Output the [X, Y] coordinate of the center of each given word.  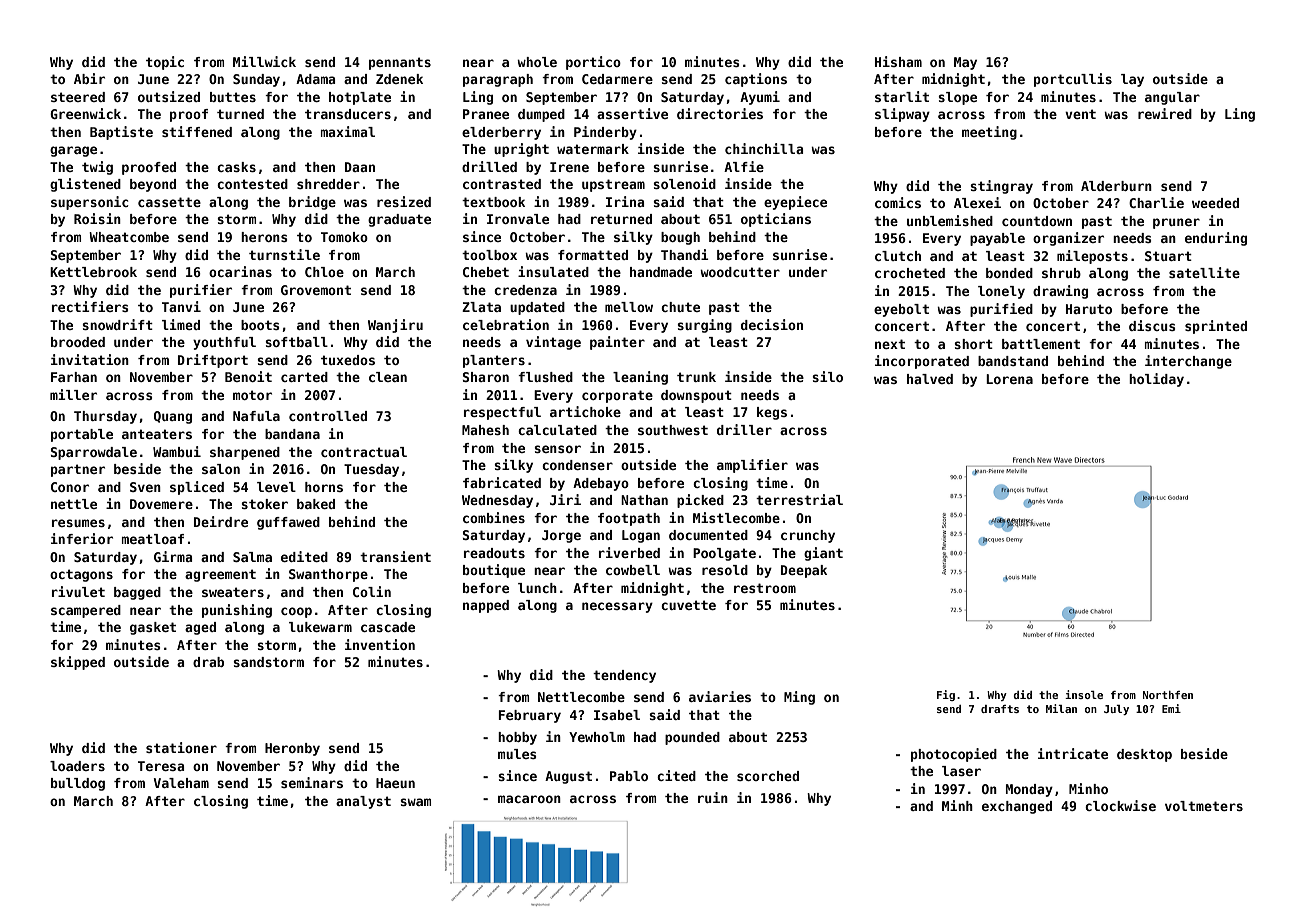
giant [823, 554]
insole [1084, 694]
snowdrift [117, 324]
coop [296, 612]
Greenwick [85, 113]
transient [395, 556]
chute [680, 307]
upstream [613, 185]
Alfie [744, 166]
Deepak [804, 571]
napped [486, 606]
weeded [1215, 203]
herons [264, 237]
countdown [1037, 221]
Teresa [161, 766]
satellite [1204, 272]
